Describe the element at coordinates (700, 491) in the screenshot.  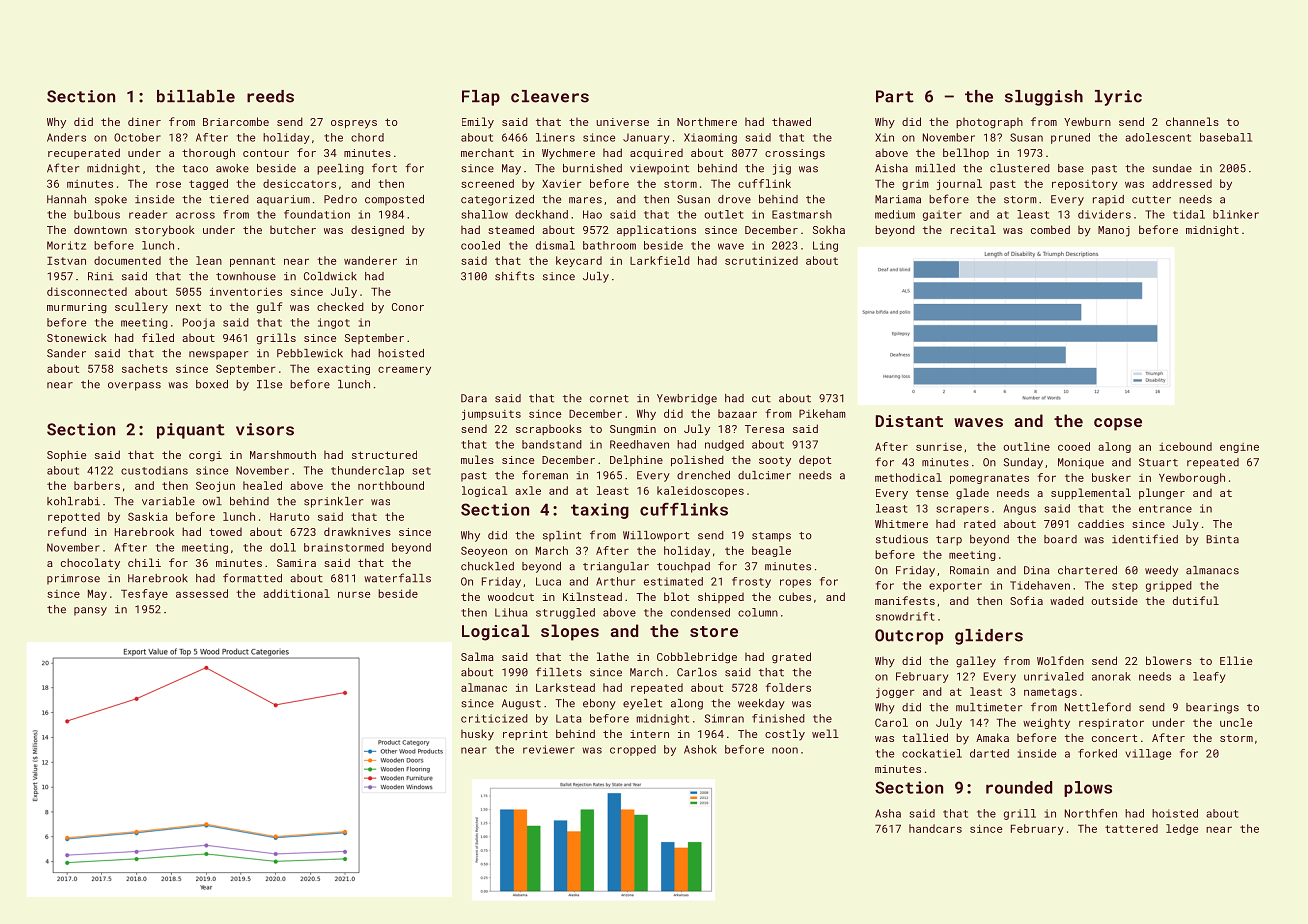
I see `kaleidoscopes` at that location.
